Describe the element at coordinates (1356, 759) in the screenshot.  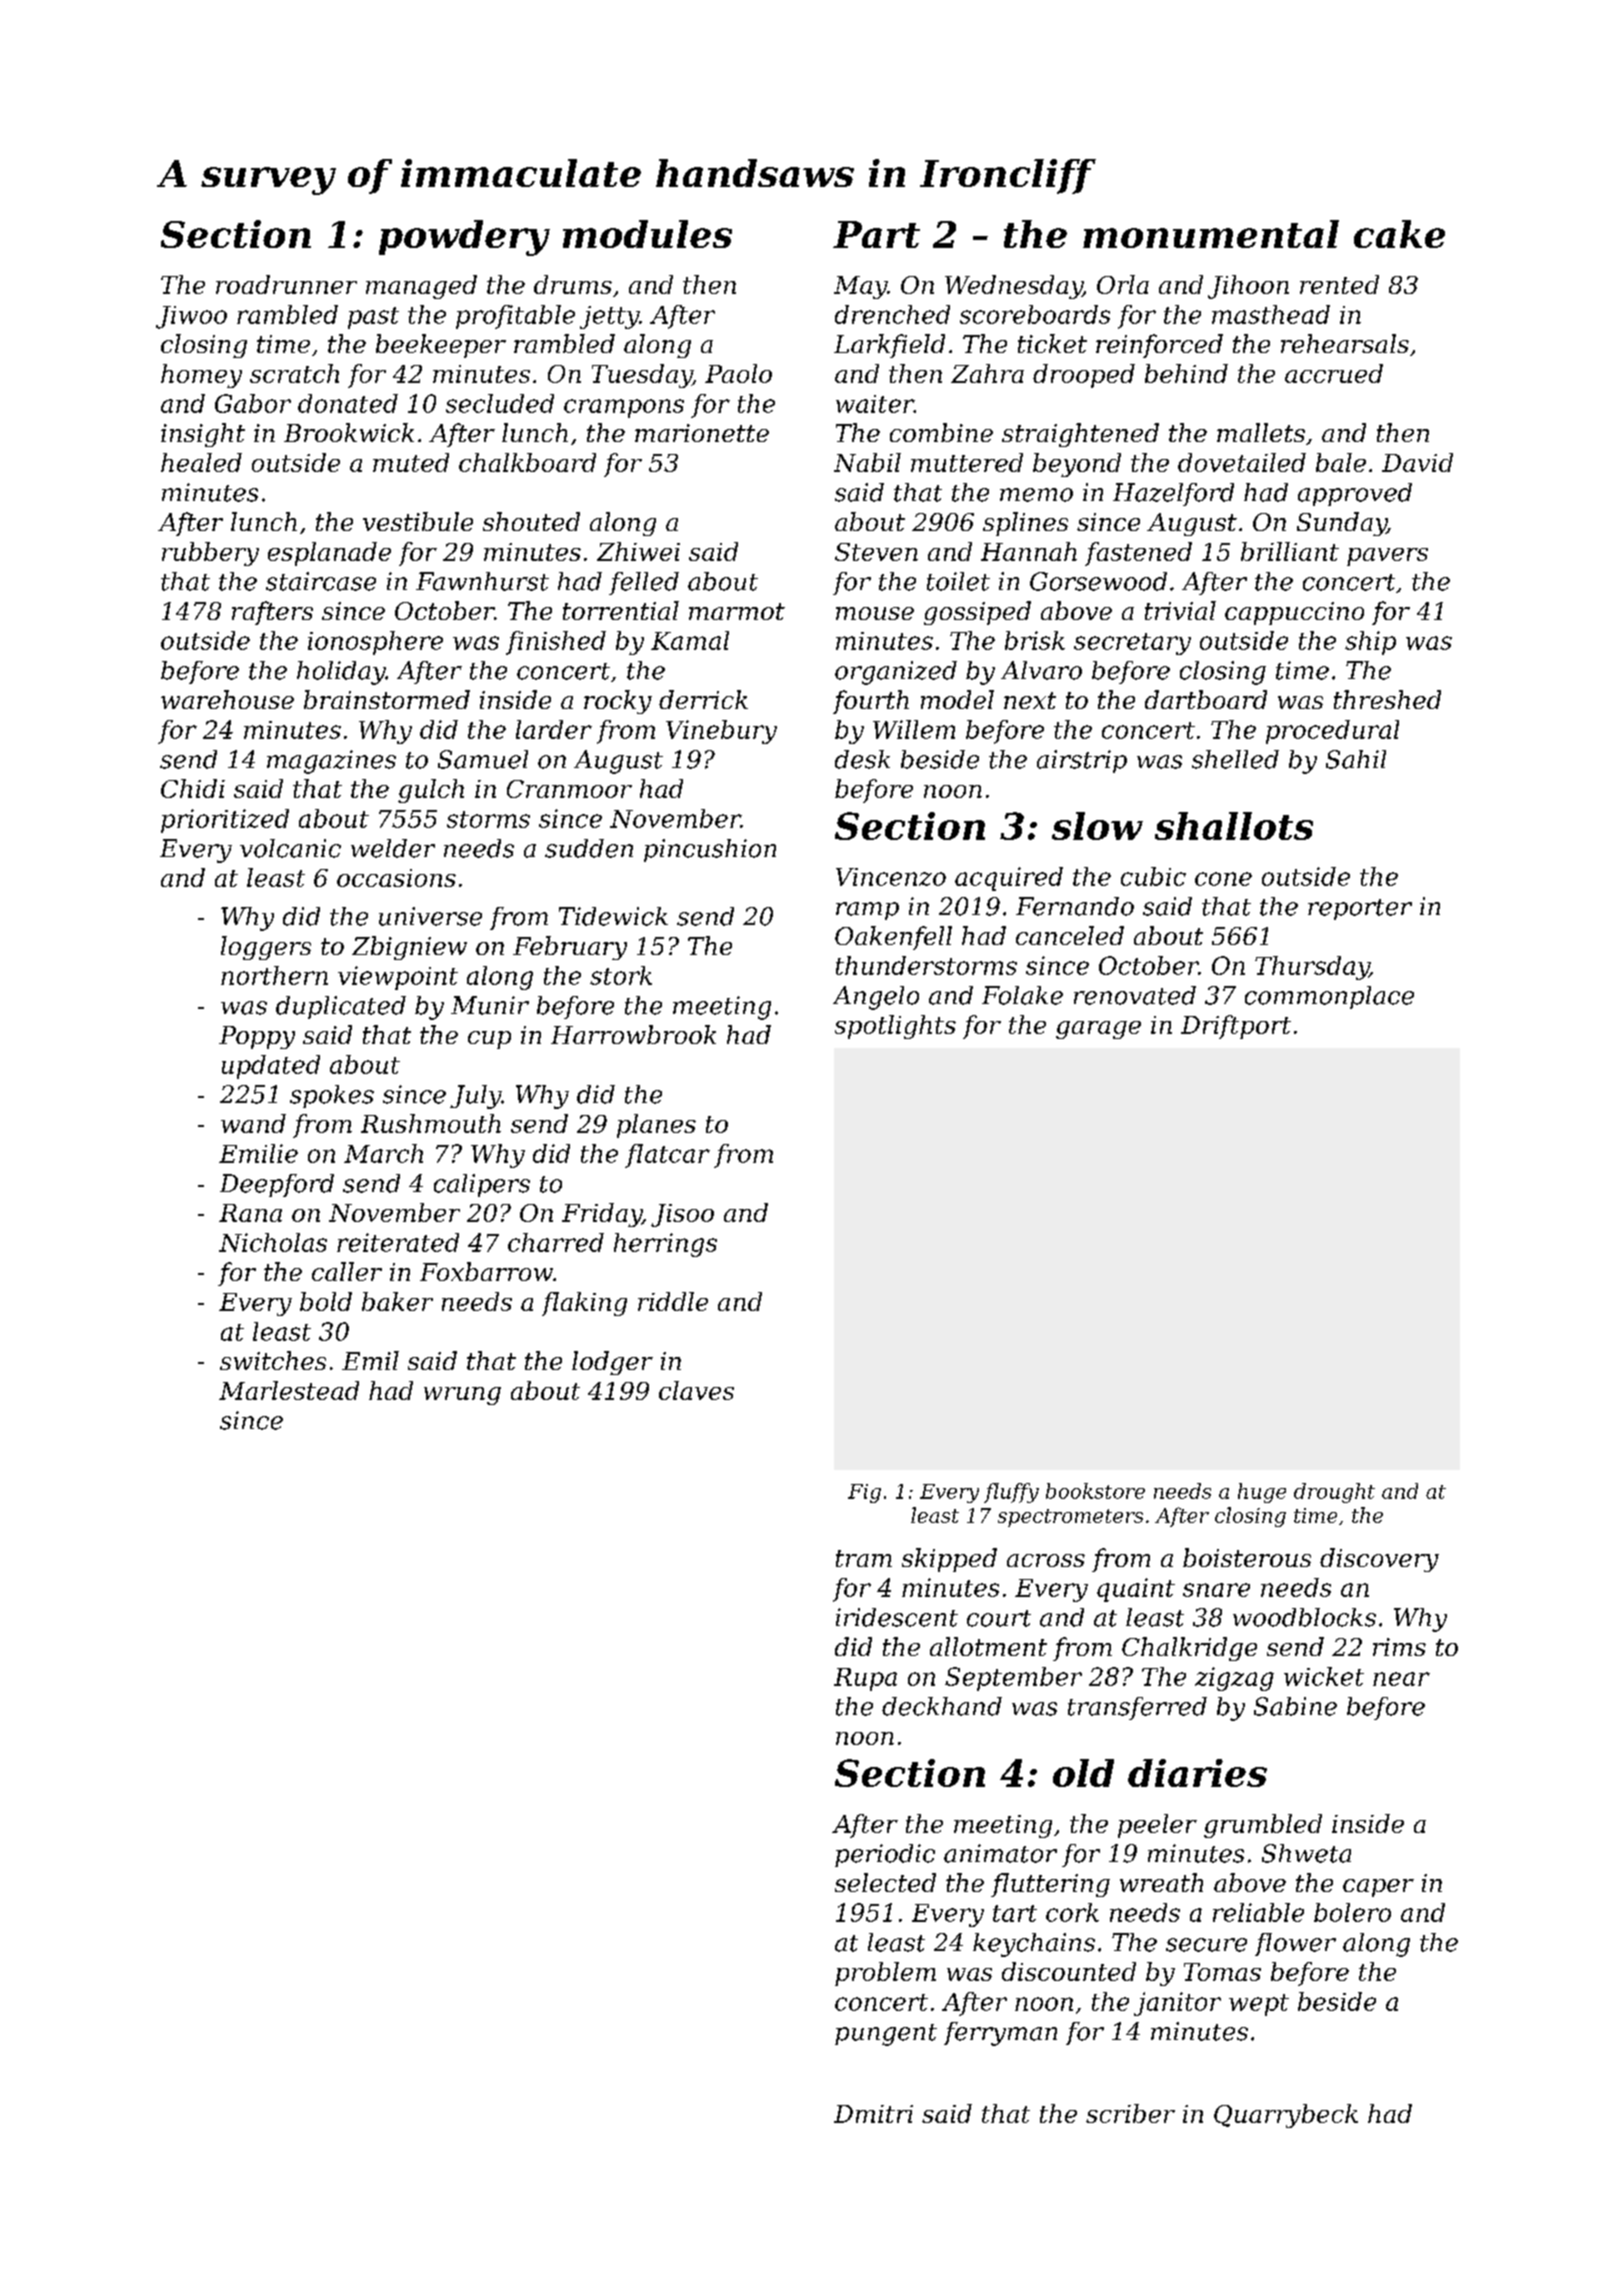
I see `Sahil` at that location.
